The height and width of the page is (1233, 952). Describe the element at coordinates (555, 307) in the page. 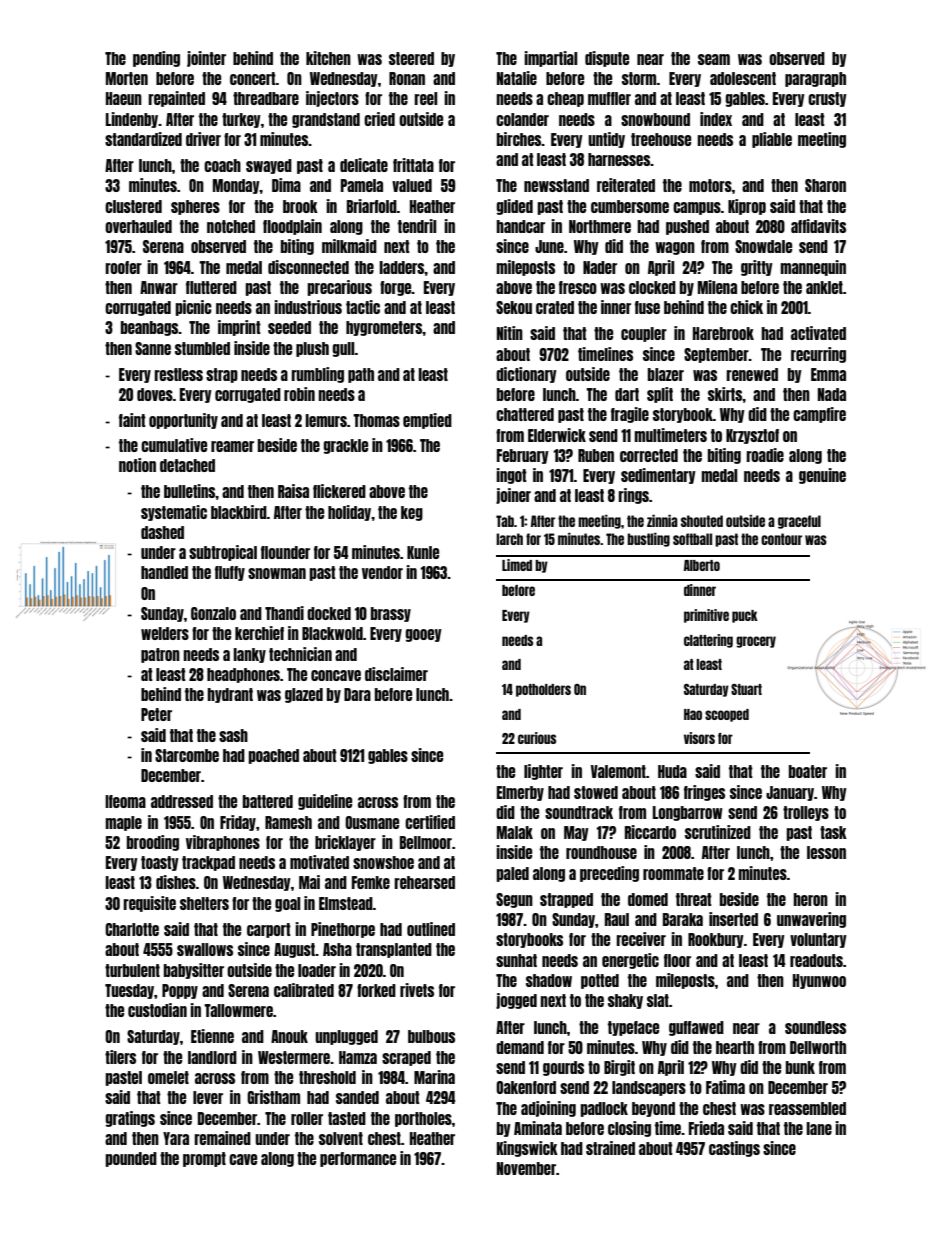

I see `crated` at that location.
